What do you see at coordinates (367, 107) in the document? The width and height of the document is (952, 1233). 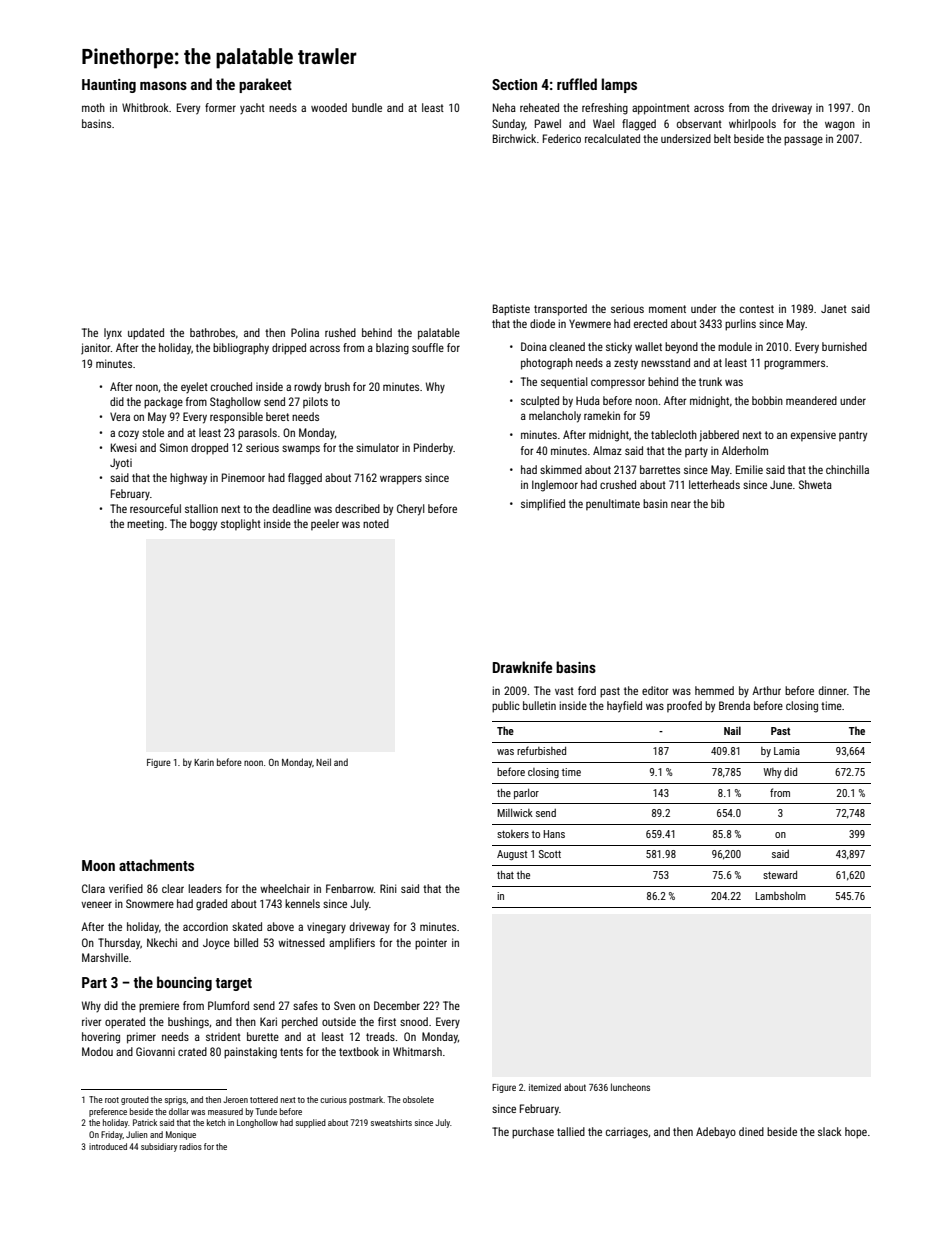 I see `bundle` at bounding box center [367, 107].
